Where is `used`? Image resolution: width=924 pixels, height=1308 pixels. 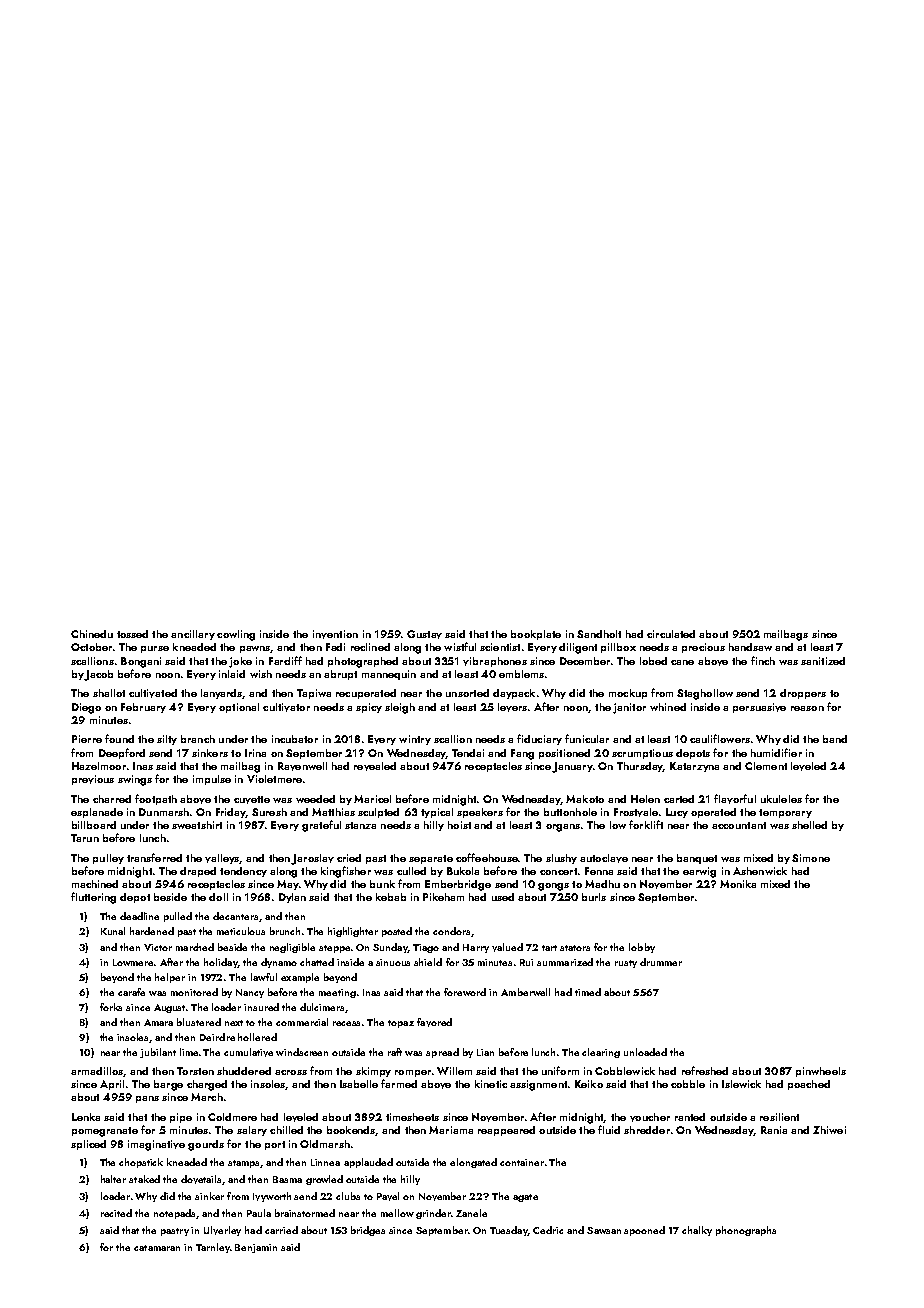
used is located at coordinates (503, 897).
